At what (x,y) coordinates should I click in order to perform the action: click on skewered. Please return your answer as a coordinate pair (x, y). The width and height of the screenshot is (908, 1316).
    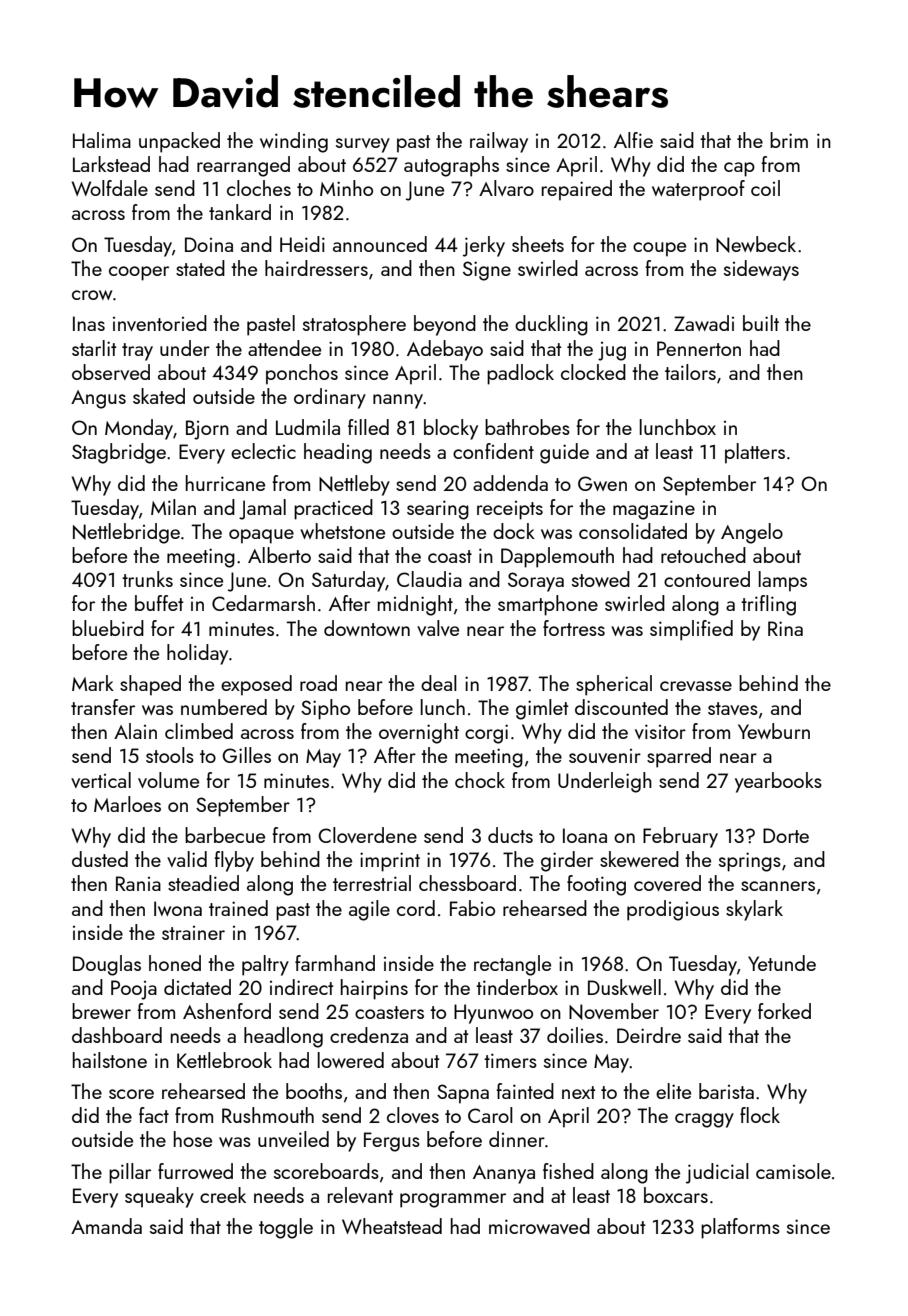
    Looking at the image, I should click on (639, 859).
